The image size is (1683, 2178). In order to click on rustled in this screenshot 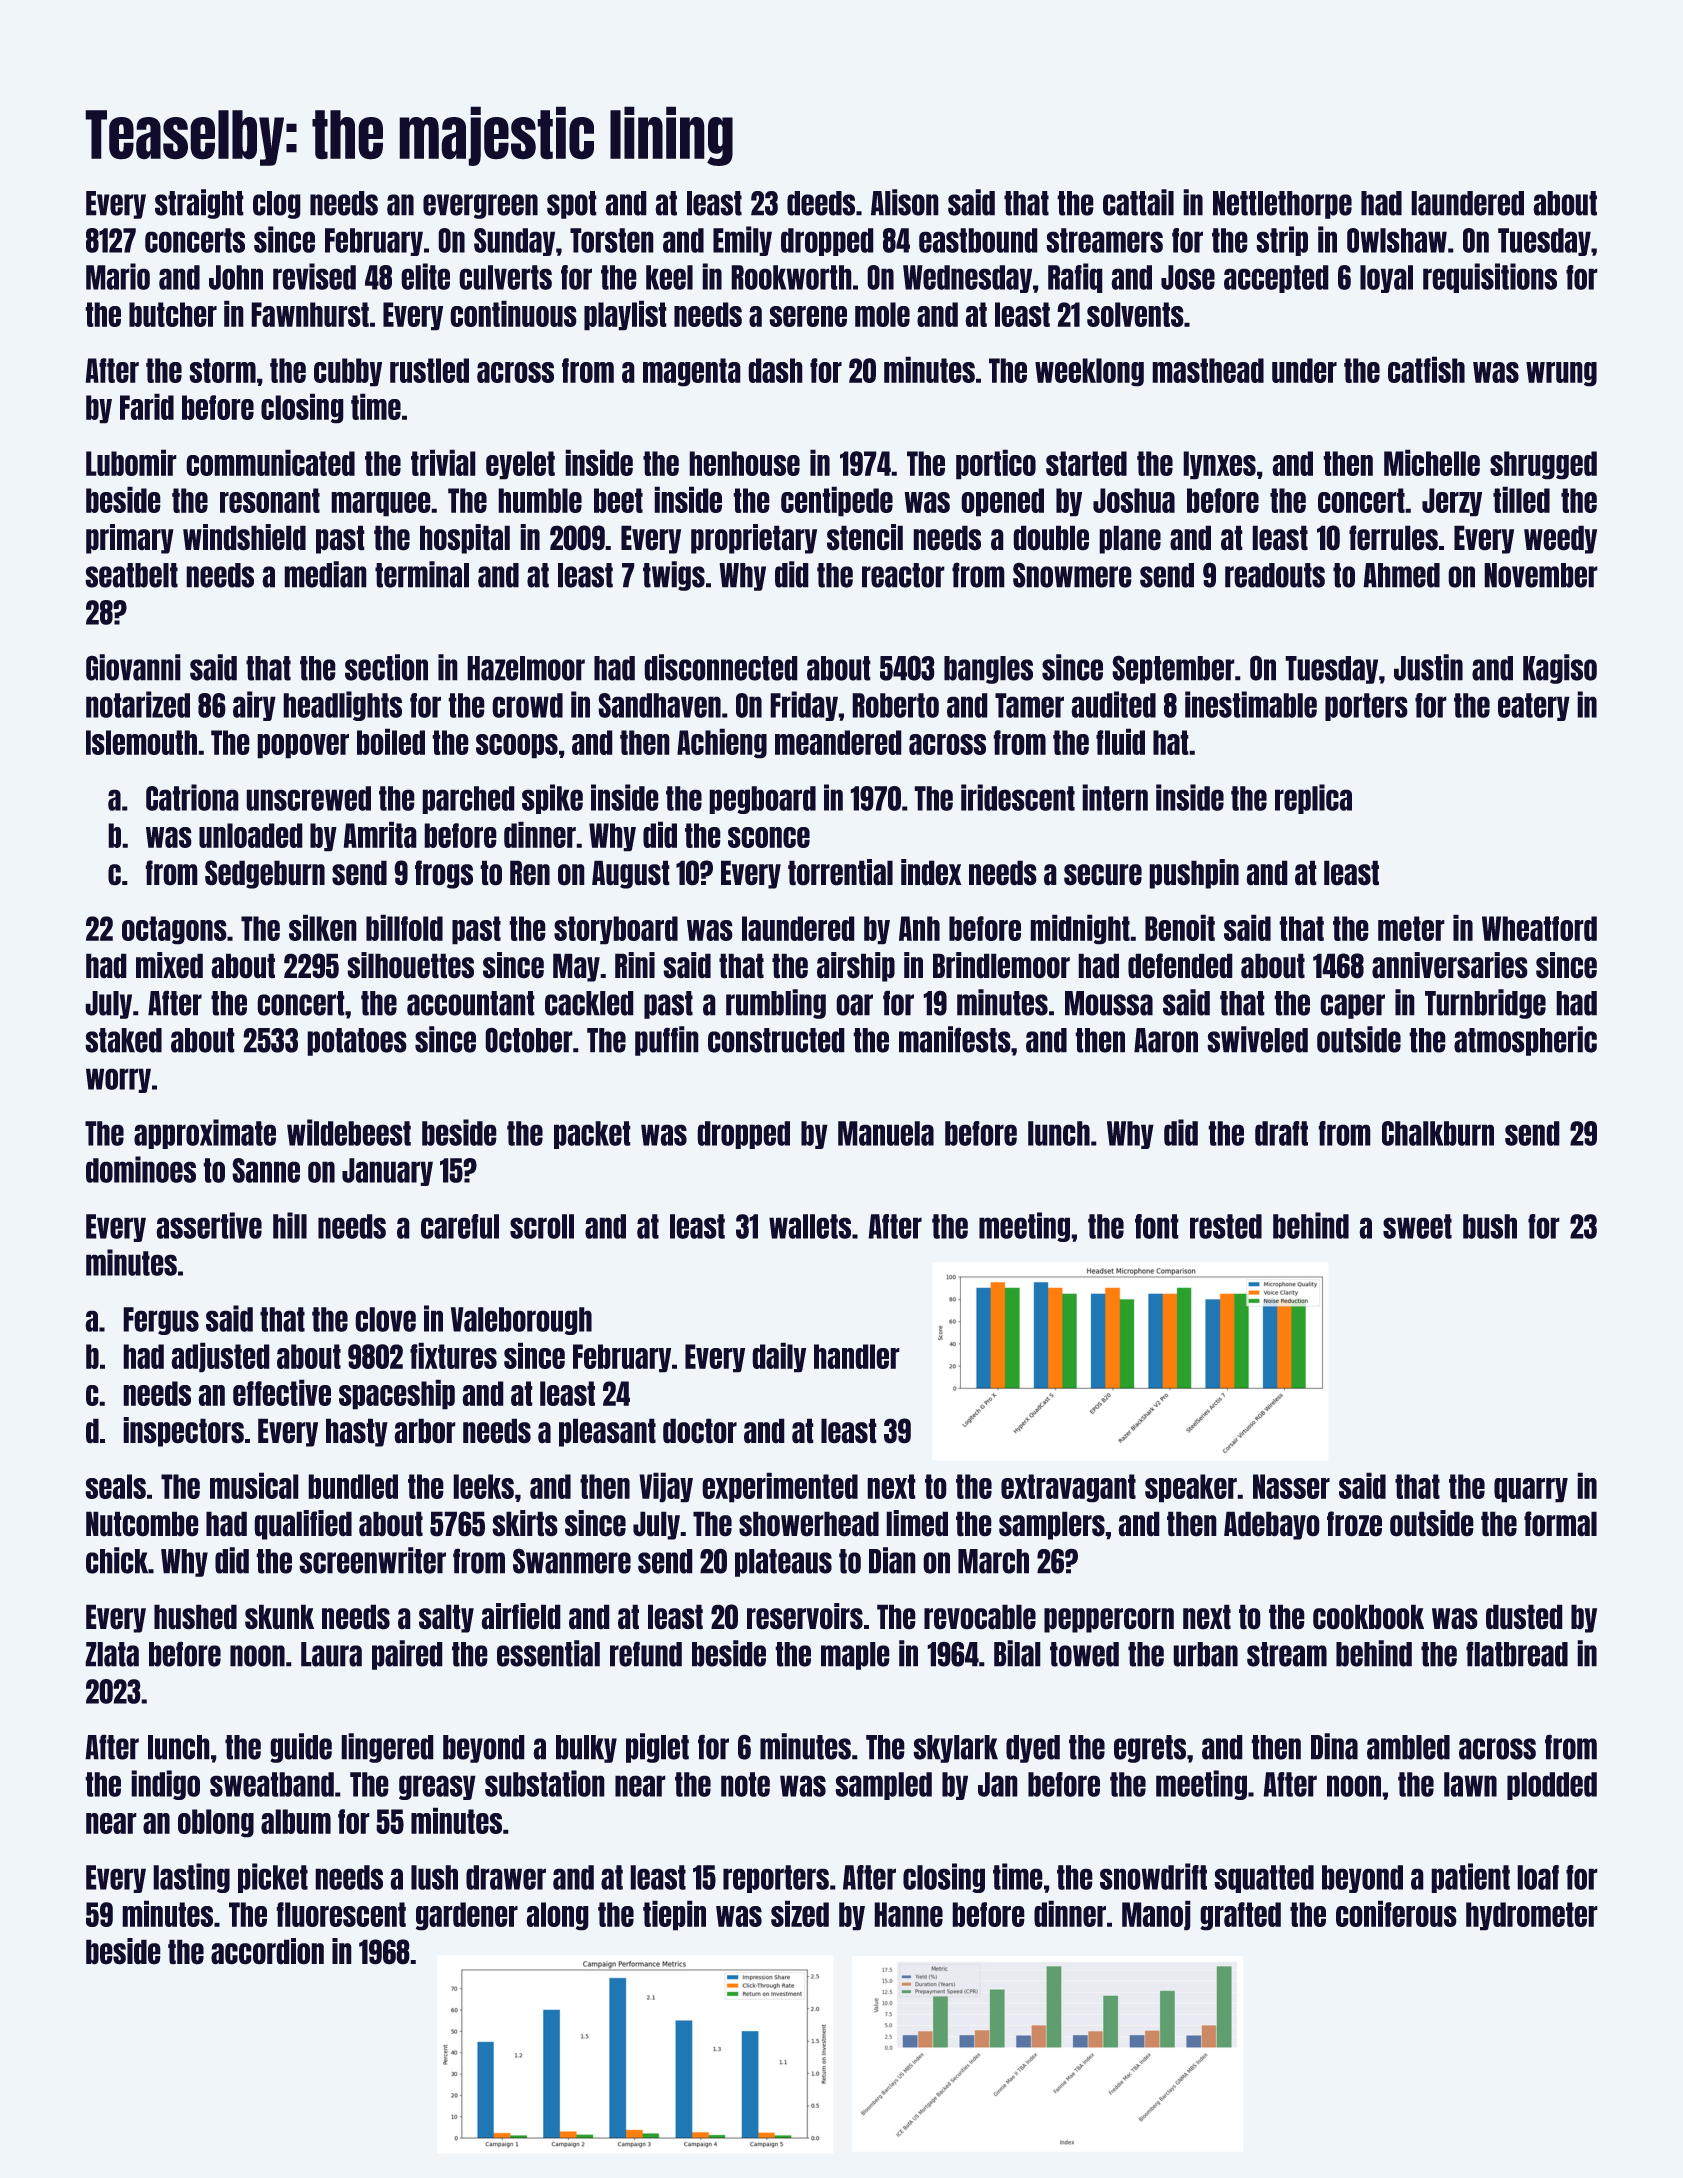, I will do `click(429, 370)`.
